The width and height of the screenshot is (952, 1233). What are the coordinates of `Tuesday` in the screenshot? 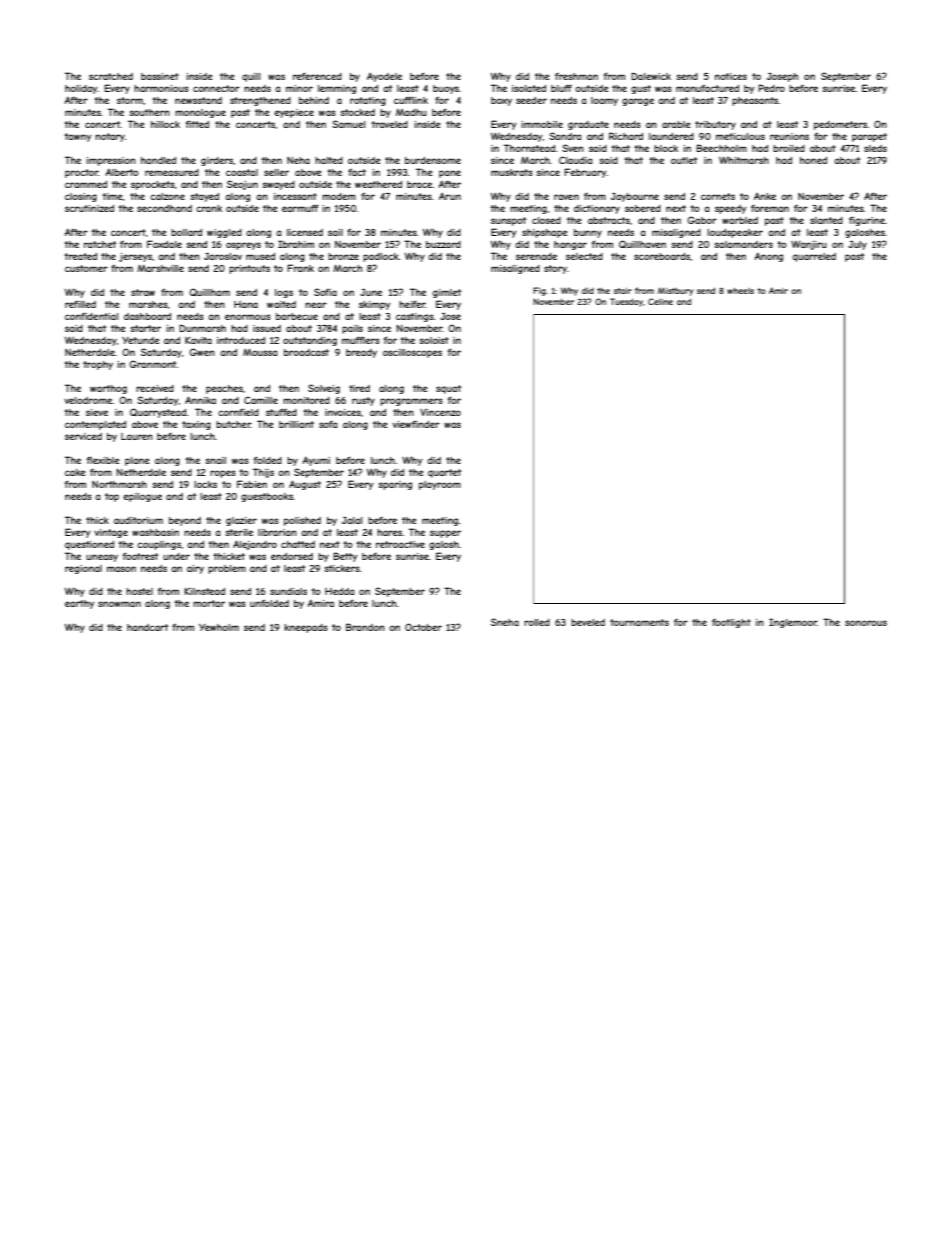 It's located at (626, 302).
